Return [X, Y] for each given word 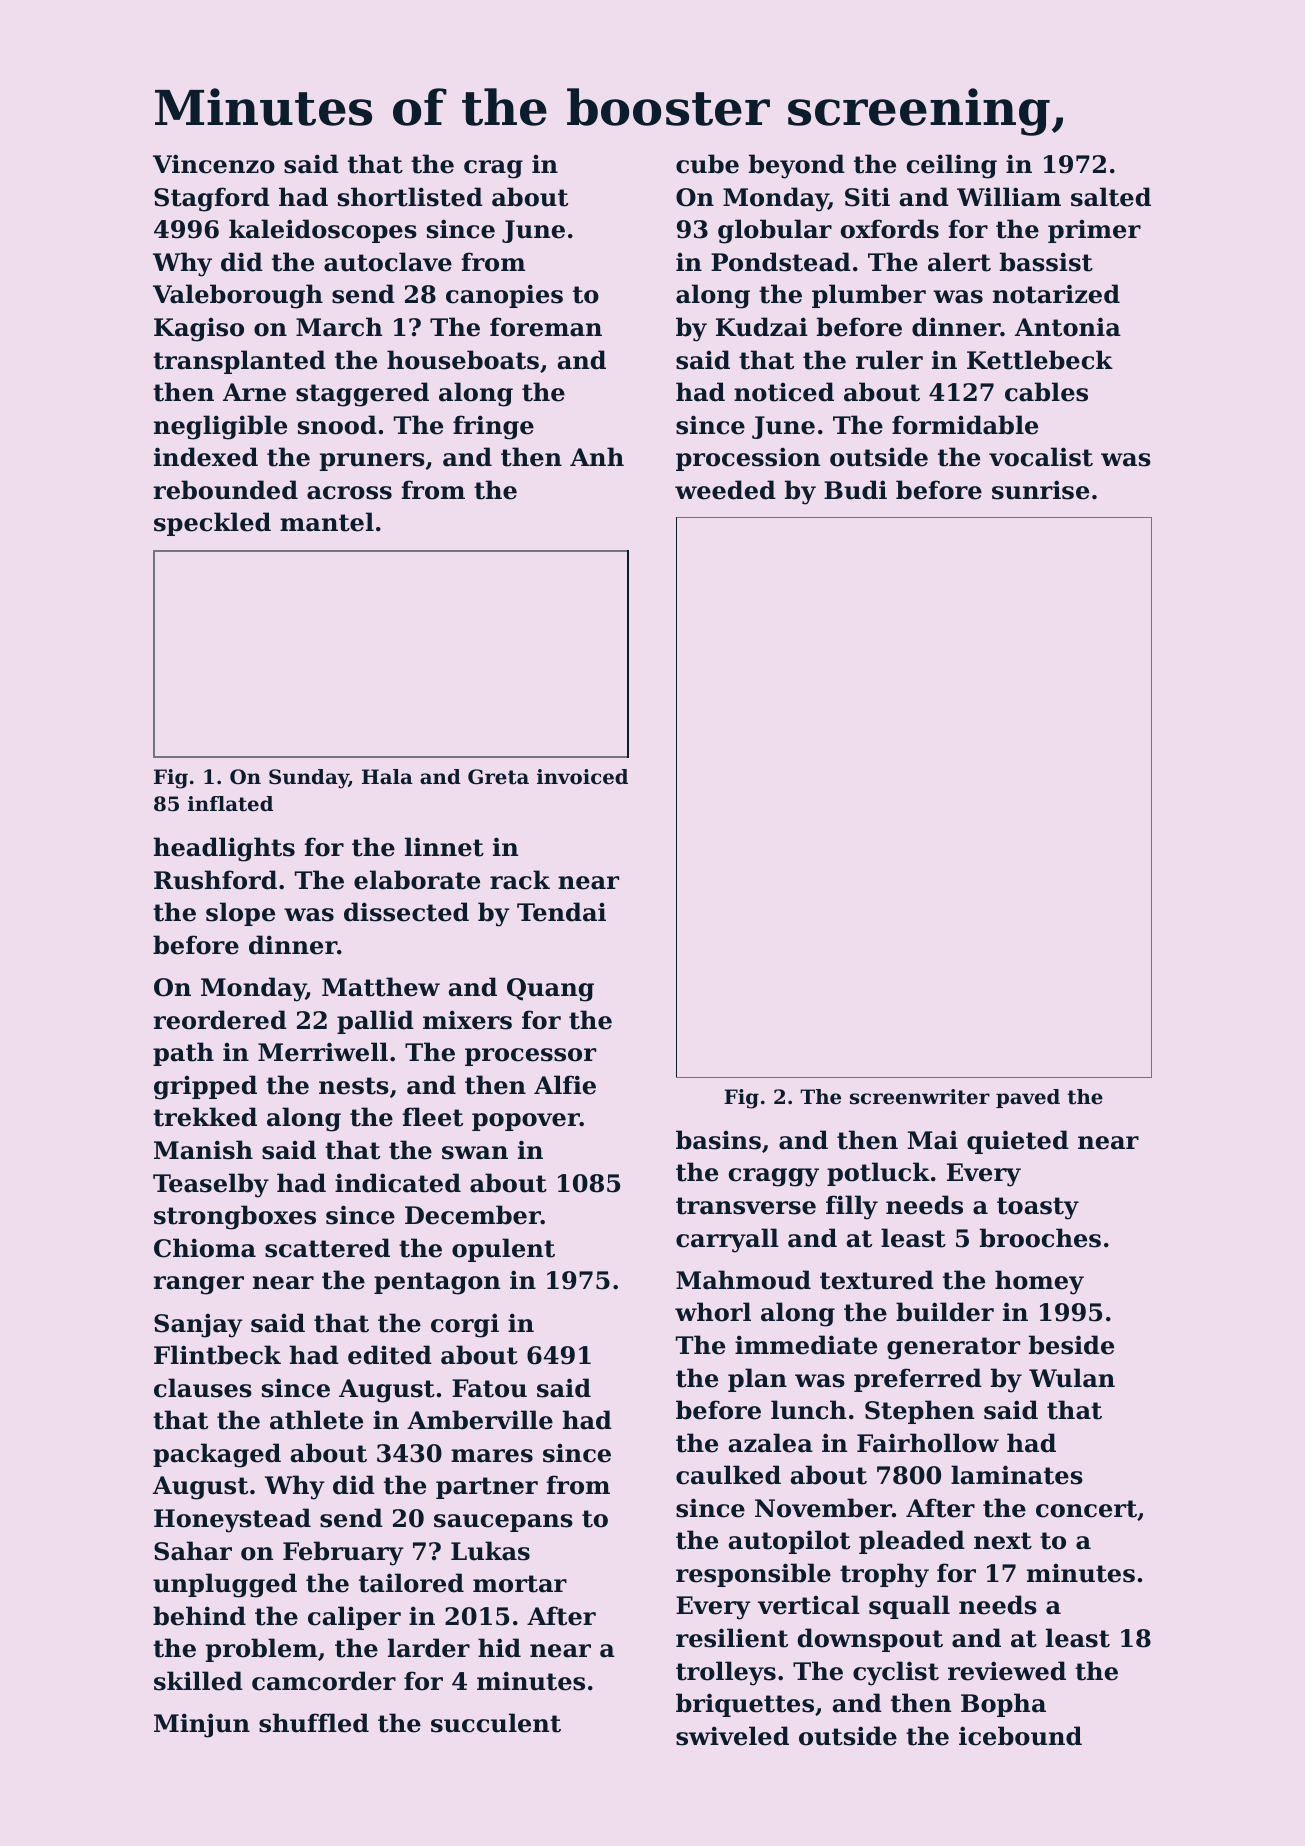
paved [1028, 1098]
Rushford [215, 880]
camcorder [324, 1681]
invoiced [582, 777]
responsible [753, 1575]
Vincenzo [214, 164]
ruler [889, 360]
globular [775, 231]
